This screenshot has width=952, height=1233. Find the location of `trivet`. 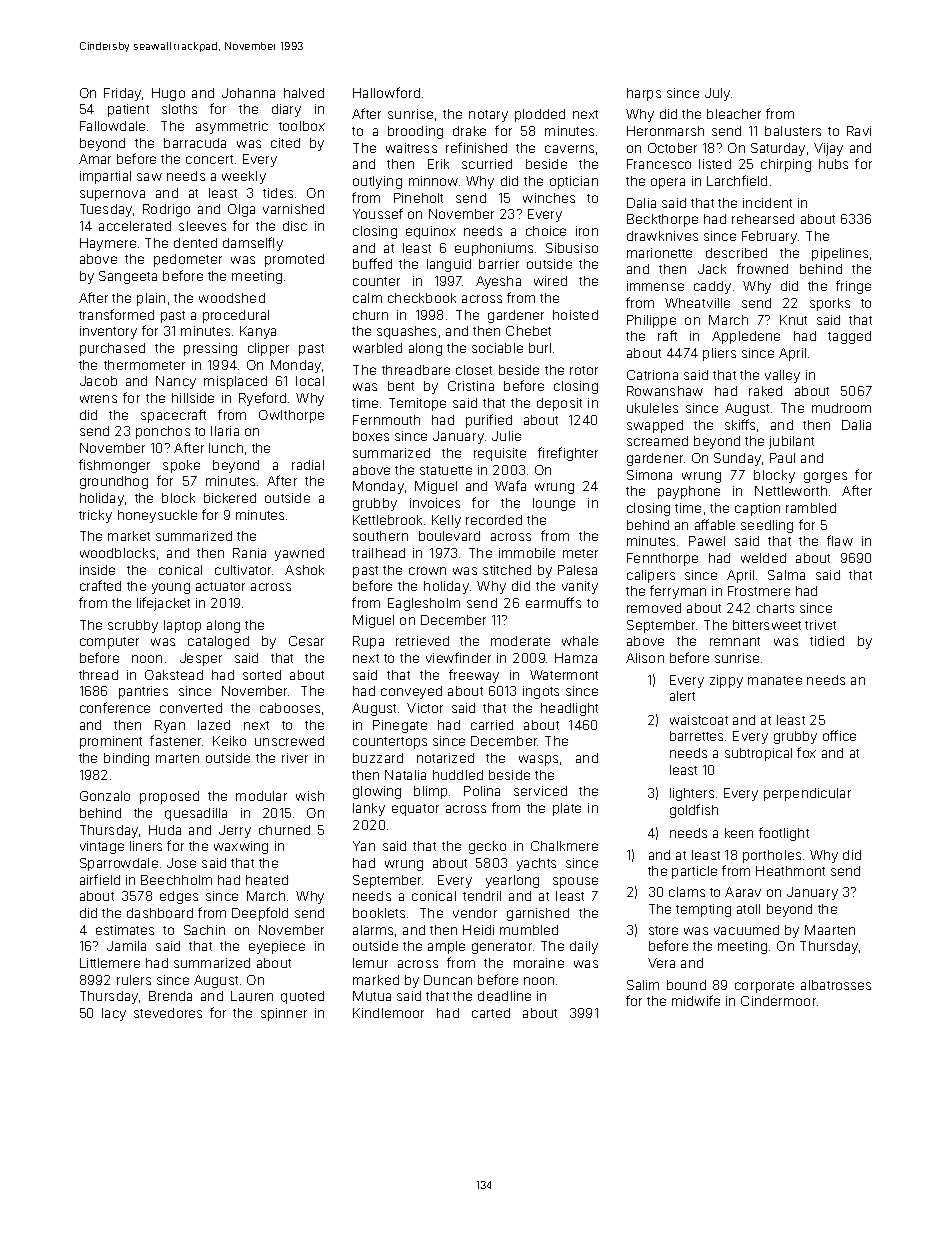

trivet is located at coordinates (820, 625).
